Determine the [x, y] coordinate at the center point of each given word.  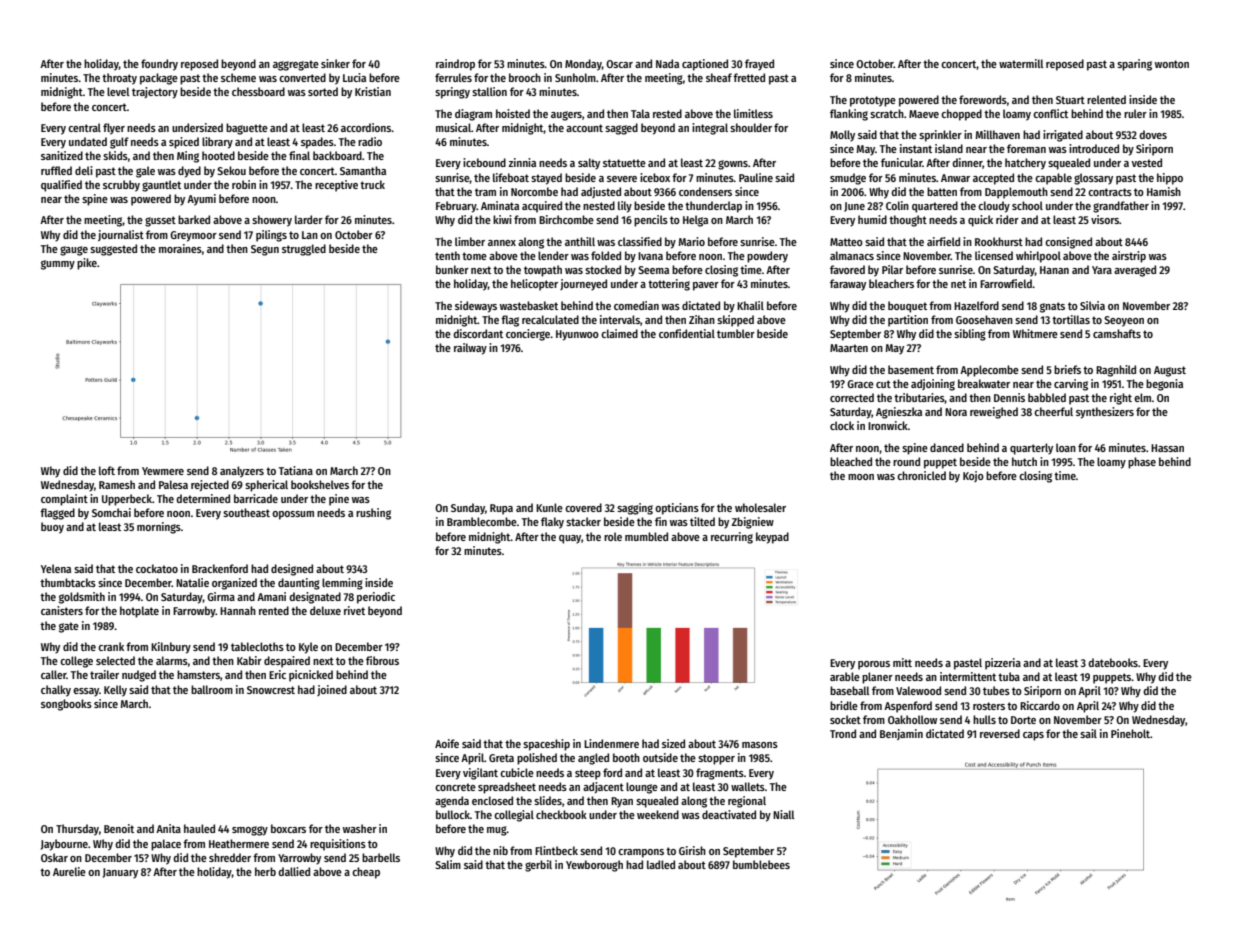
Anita [168, 828]
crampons [641, 853]
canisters [62, 610]
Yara [1102, 270]
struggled [304, 250]
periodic [376, 598]
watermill [1021, 63]
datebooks [1113, 662]
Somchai [111, 512]
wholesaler [760, 507]
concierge [528, 335]
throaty [119, 79]
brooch [525, 77]
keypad [772, 538]
